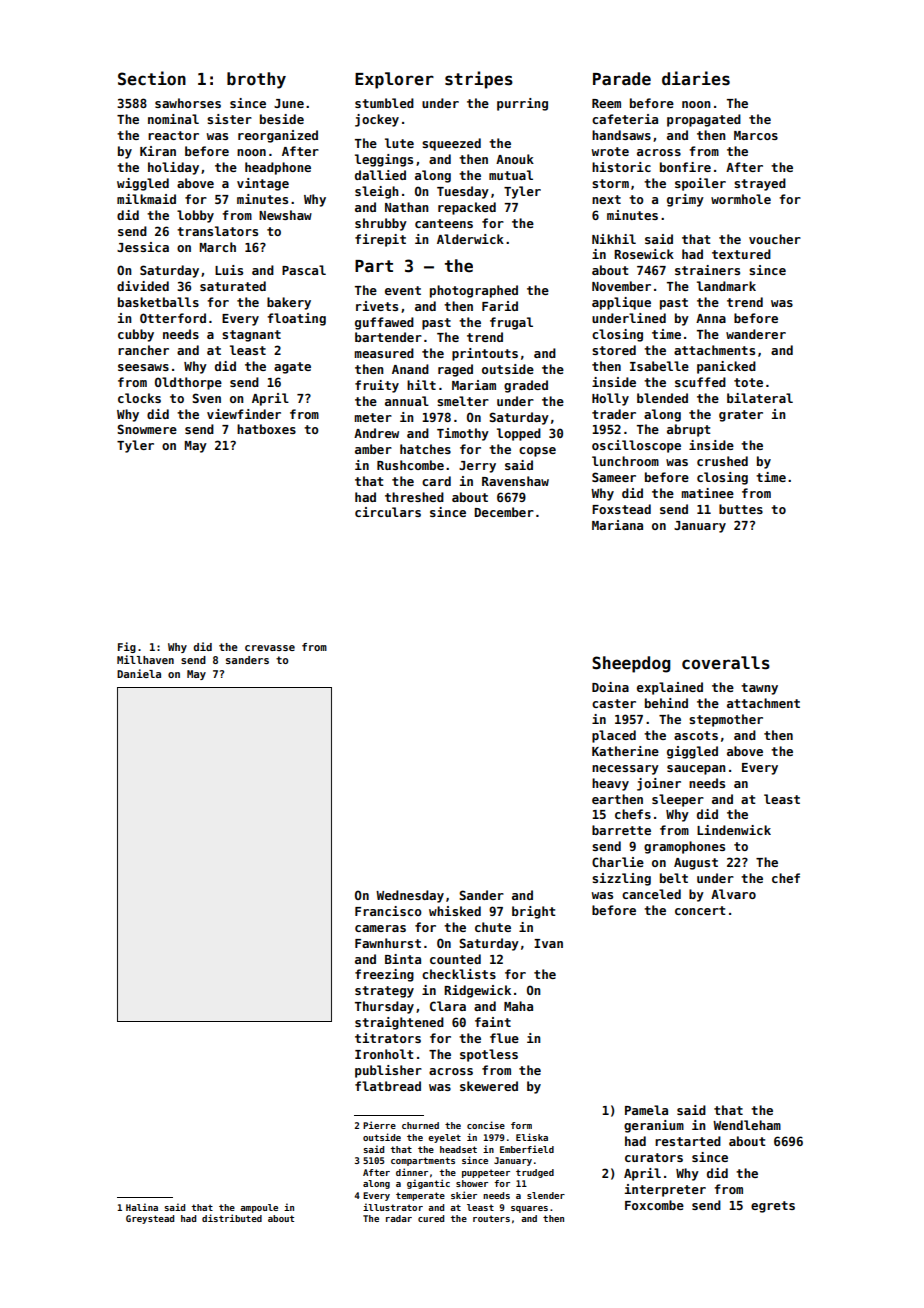 This image has width=924, height=1308. What do you see at coordinates (455, 911) in the image?
I see `whisked` at bounding box center [455, 911].
